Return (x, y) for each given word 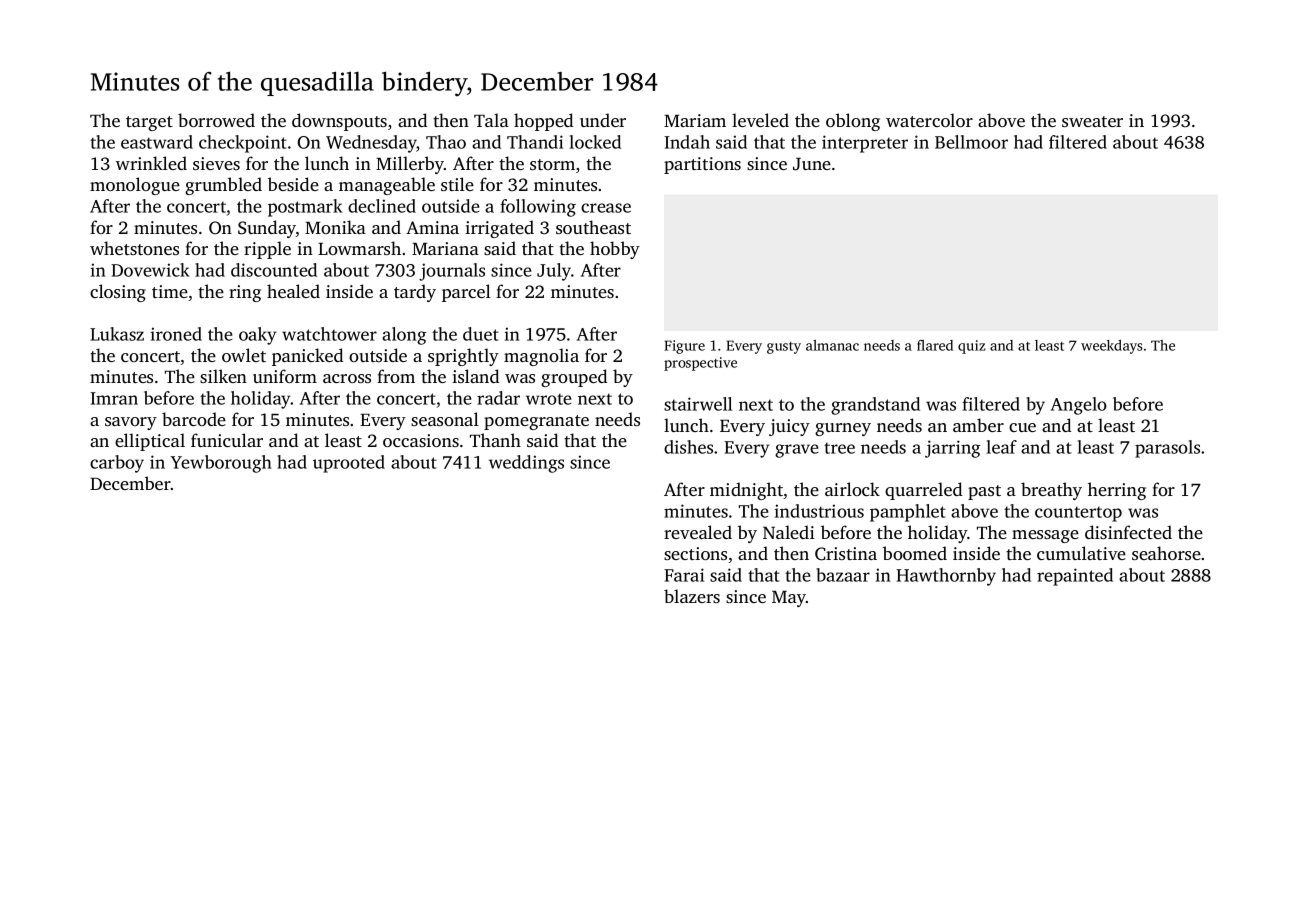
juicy (789, 427)
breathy (1051, 491)
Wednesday (371, 144)
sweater (1092, 121)
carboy (117, 464)
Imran (114, 398)
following (538, 208)
